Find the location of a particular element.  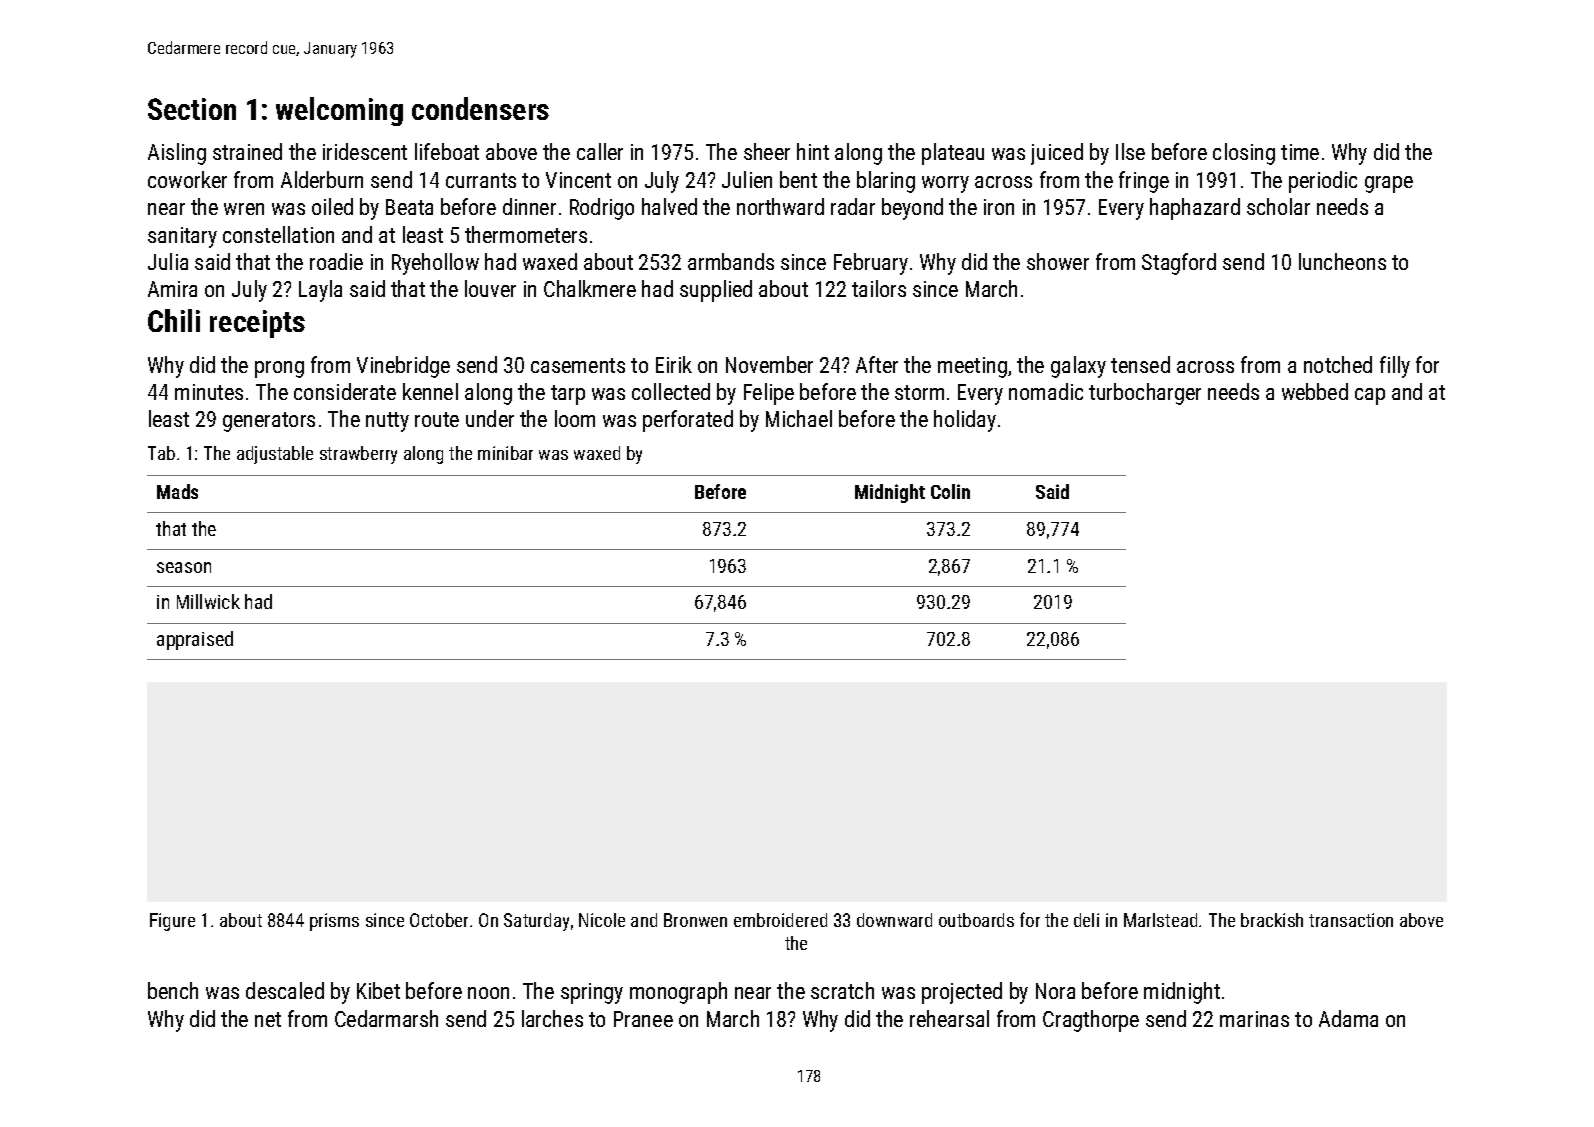

hint is located at coordinates (813, 151).
